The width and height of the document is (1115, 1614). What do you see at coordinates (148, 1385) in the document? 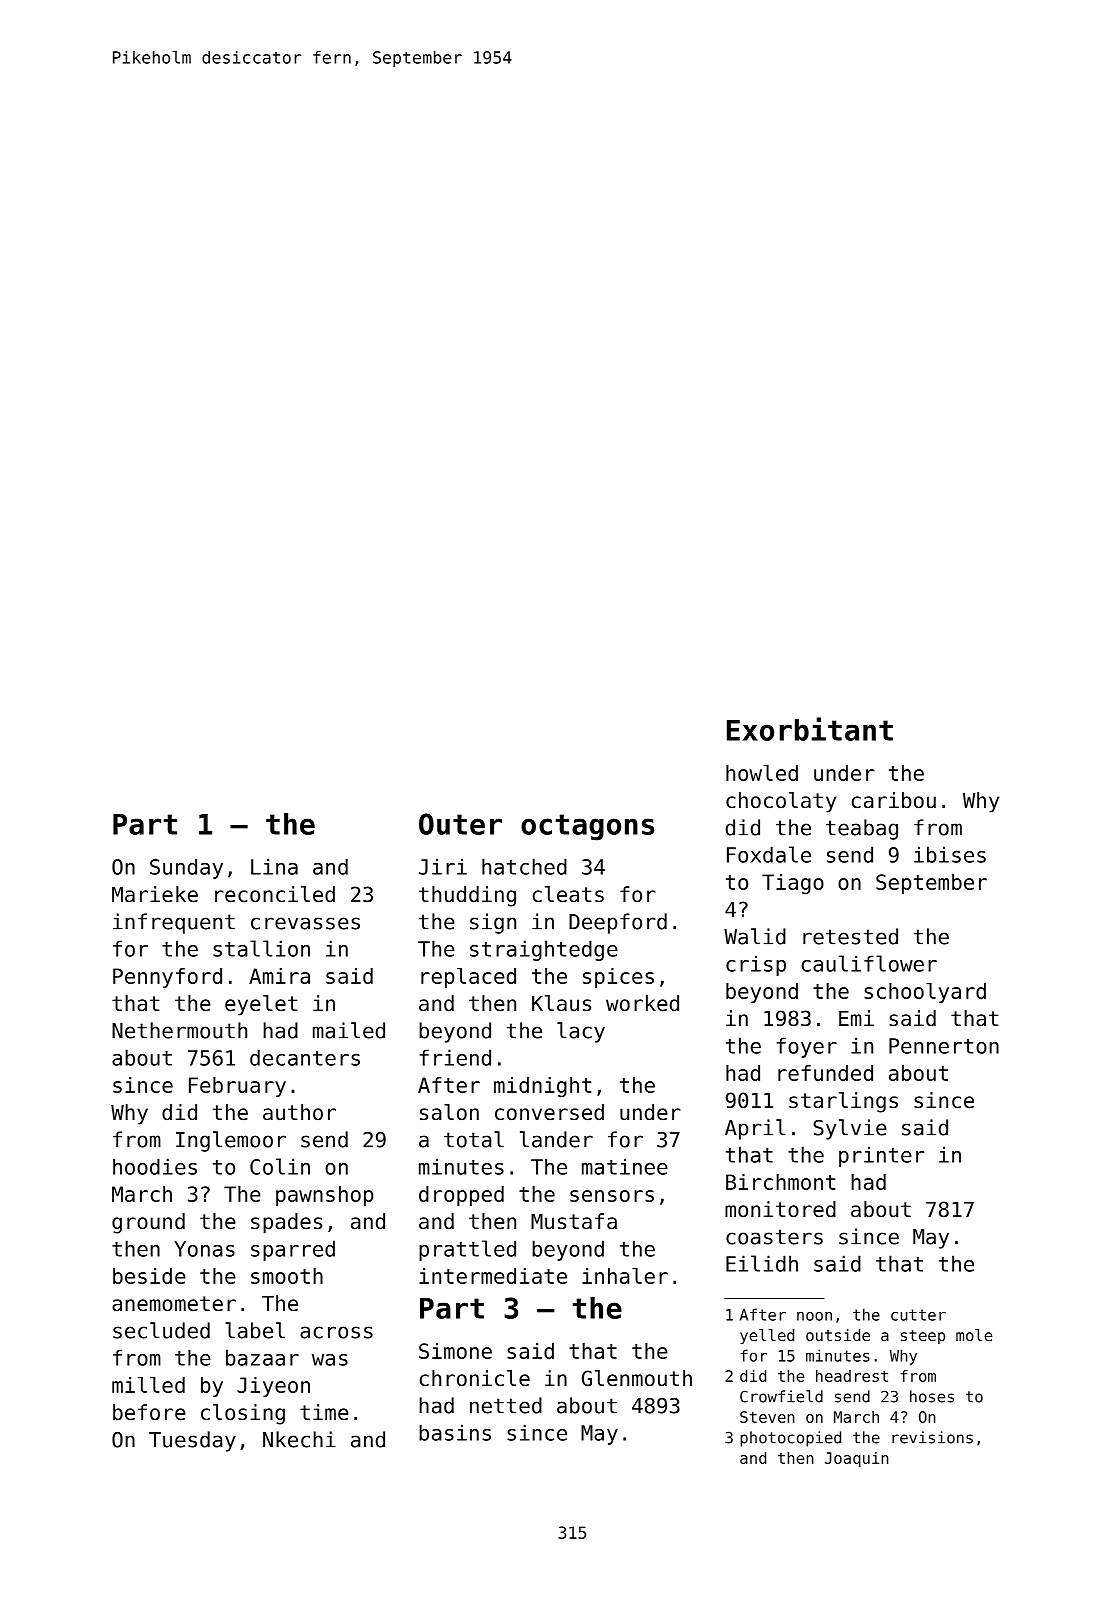
I see `milled` at bounding box center [148, 1385].
